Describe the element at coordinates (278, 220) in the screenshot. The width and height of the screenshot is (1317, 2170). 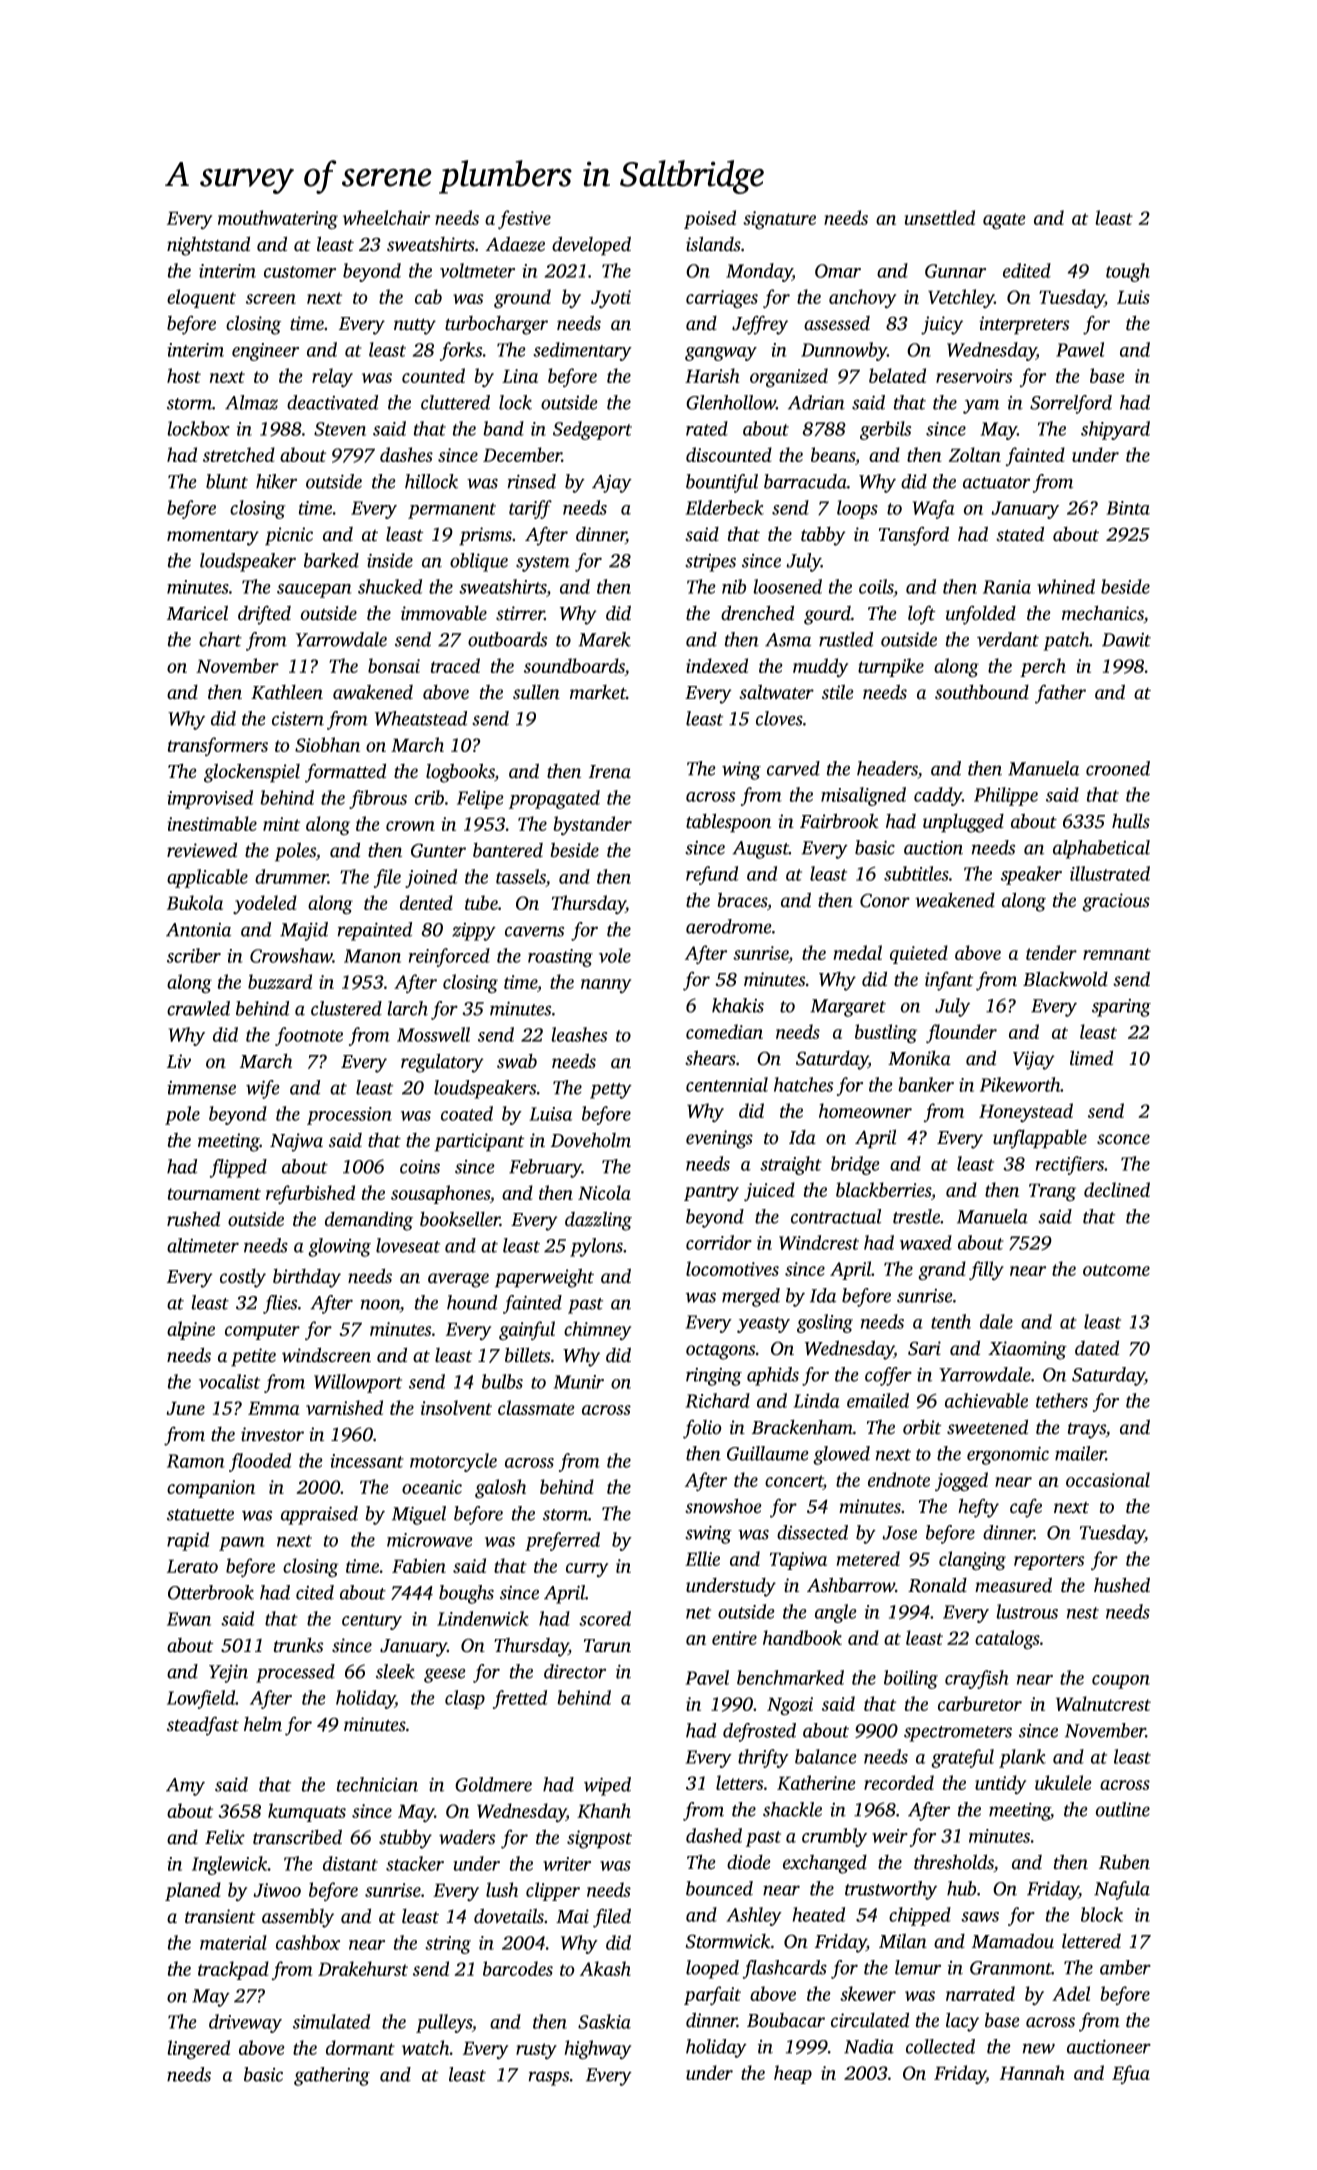
I see `mouthwatering` at that location.
